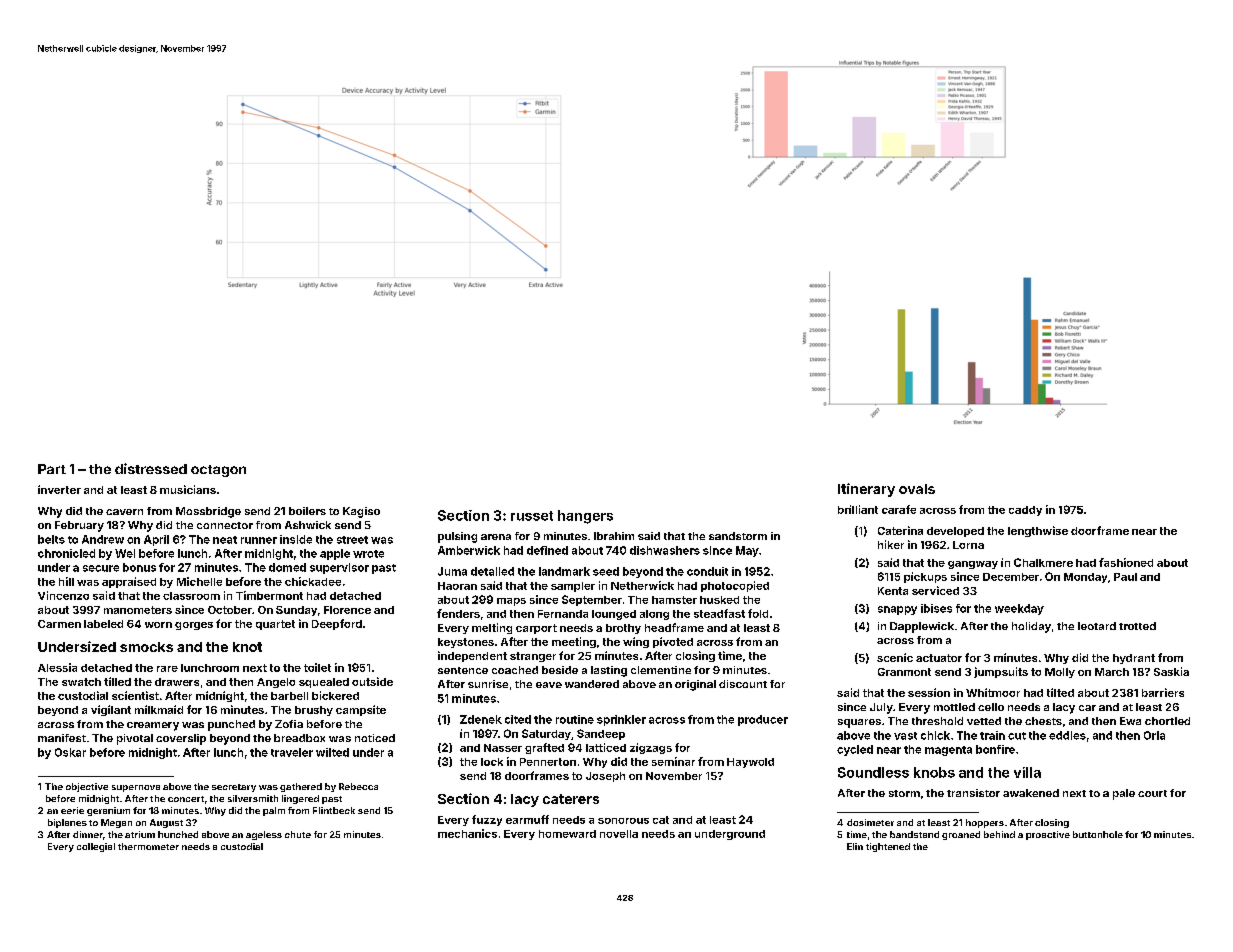 The width and height of the image is (1233, 952). I want to click on carafe, so click(899, 509).
